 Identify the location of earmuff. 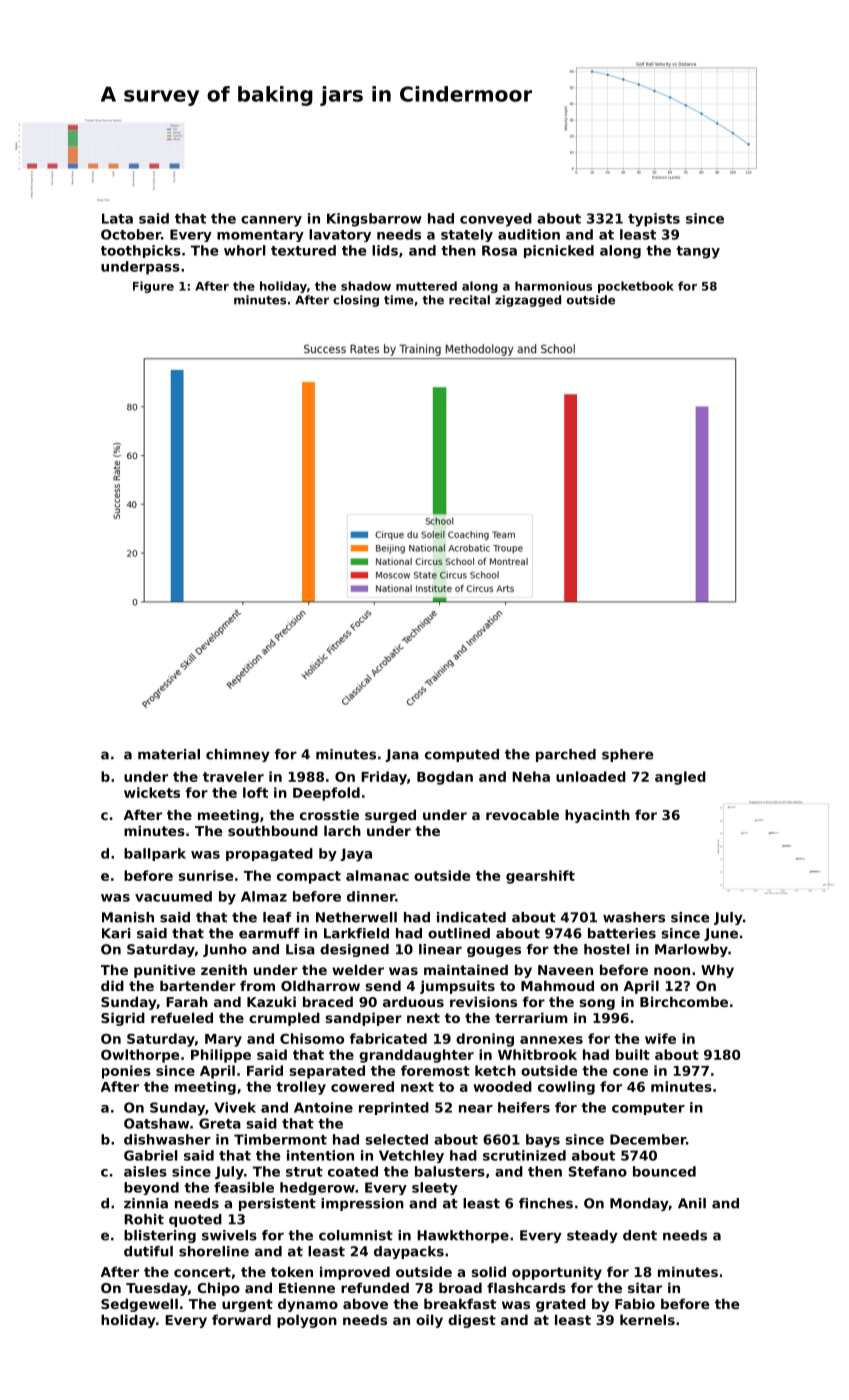
(269, 933).
